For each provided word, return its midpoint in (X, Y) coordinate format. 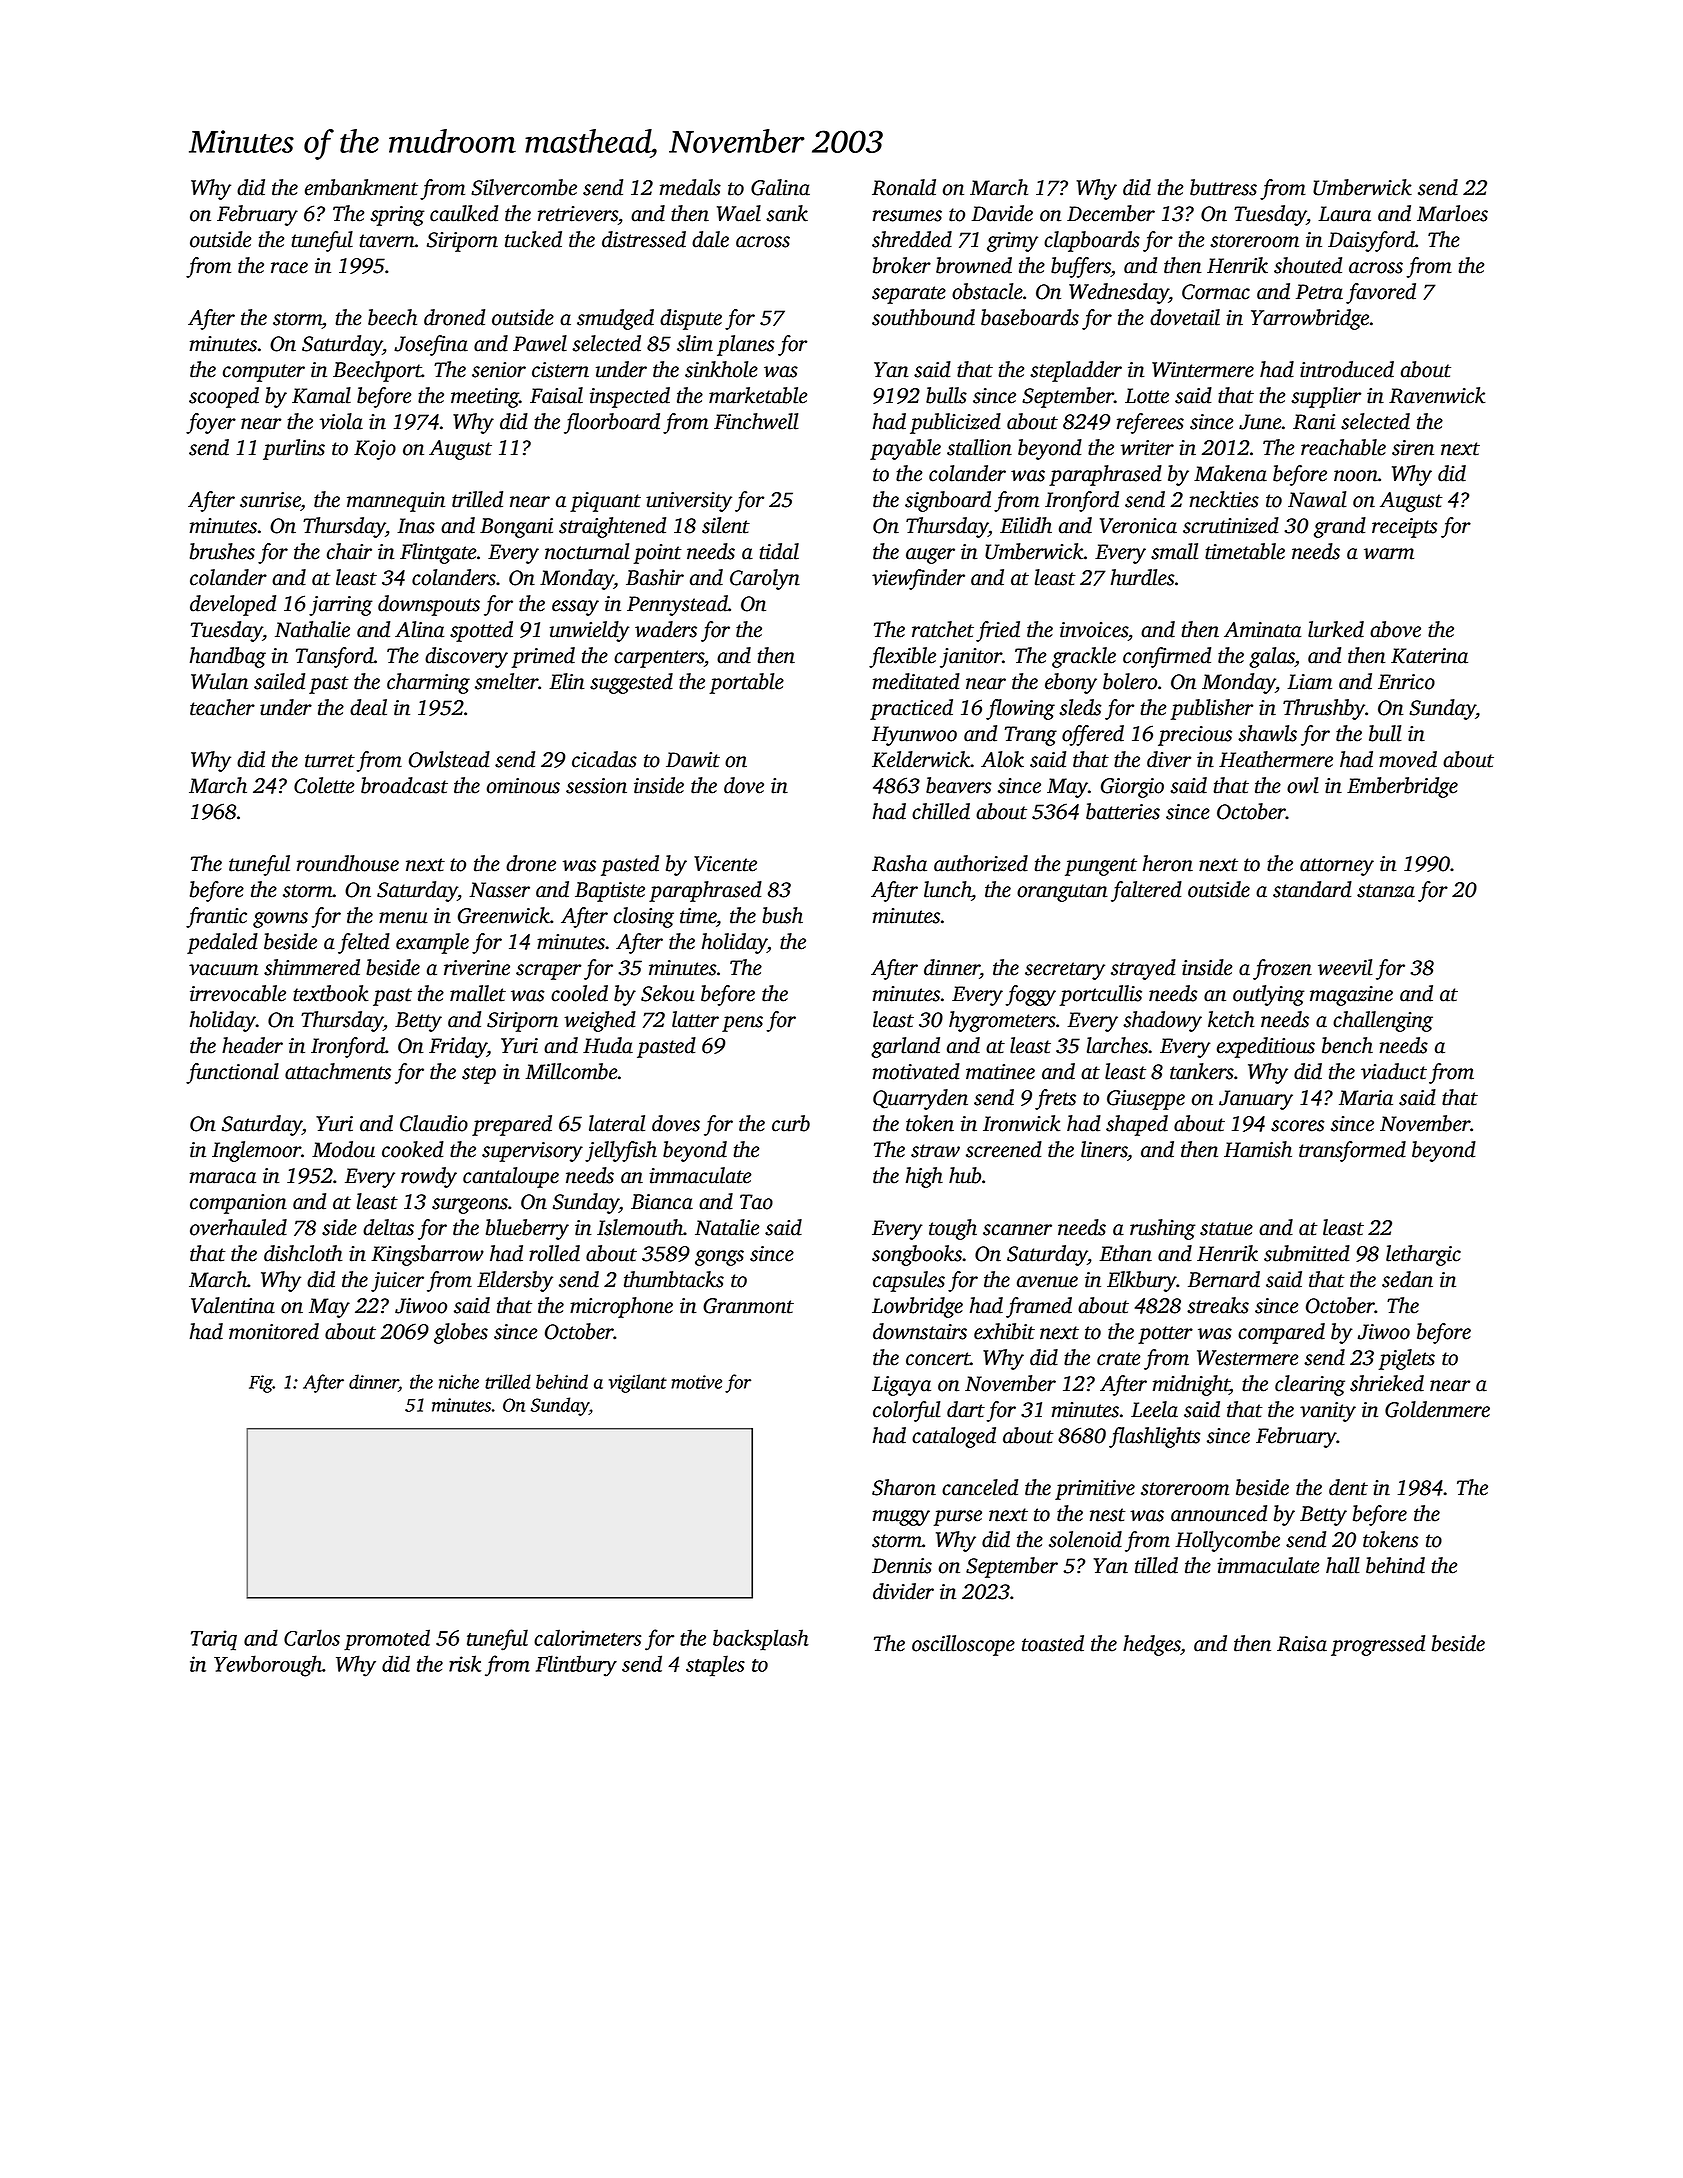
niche (459, 1381)
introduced (1347, 369)
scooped (224, 397)
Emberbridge (1402, 787)
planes (745, 345)
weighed (600, 1021)
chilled (941, 811)
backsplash (761, 1640)
